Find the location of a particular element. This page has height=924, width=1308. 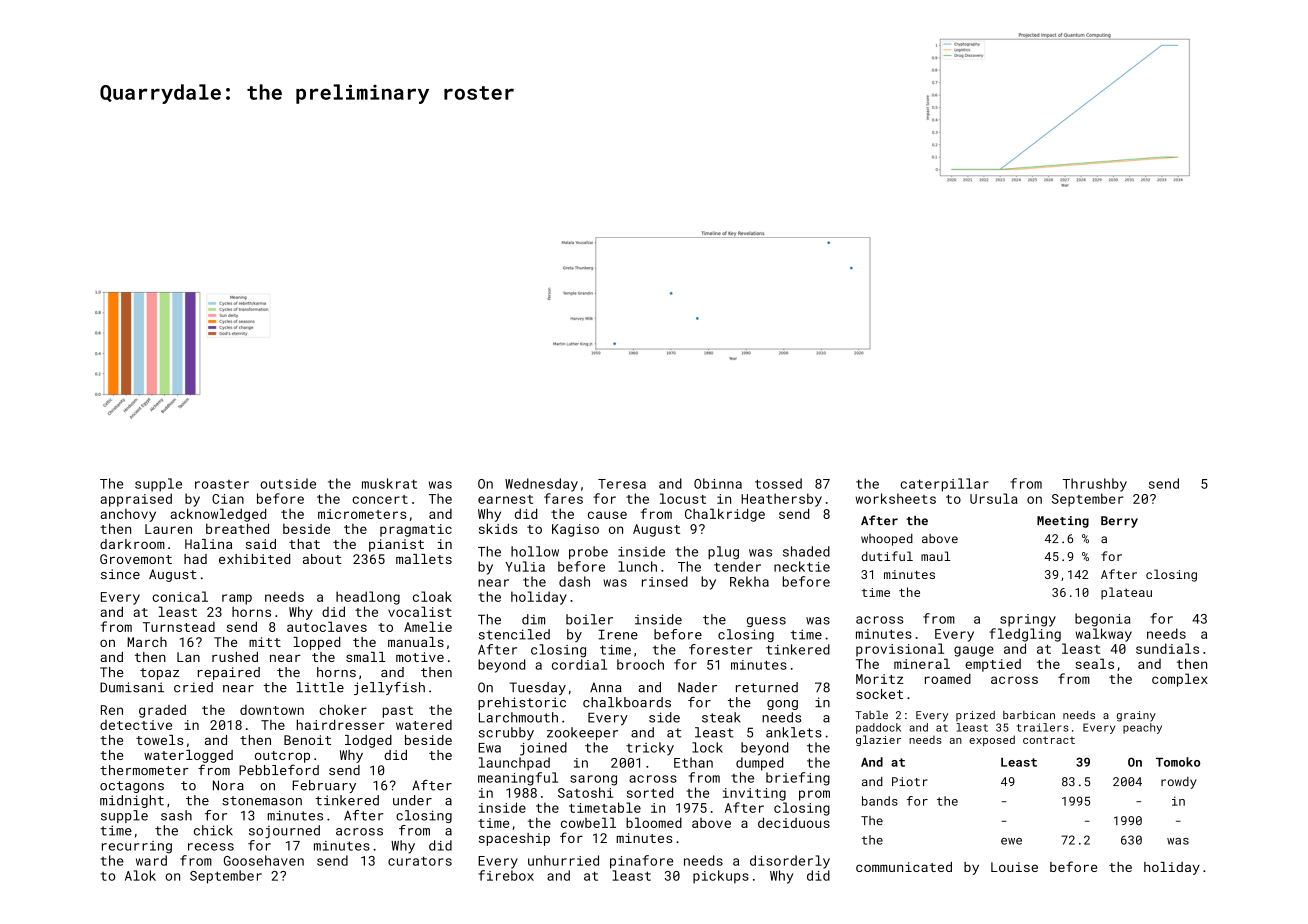

rushed is located at coordinates (235, 657).
